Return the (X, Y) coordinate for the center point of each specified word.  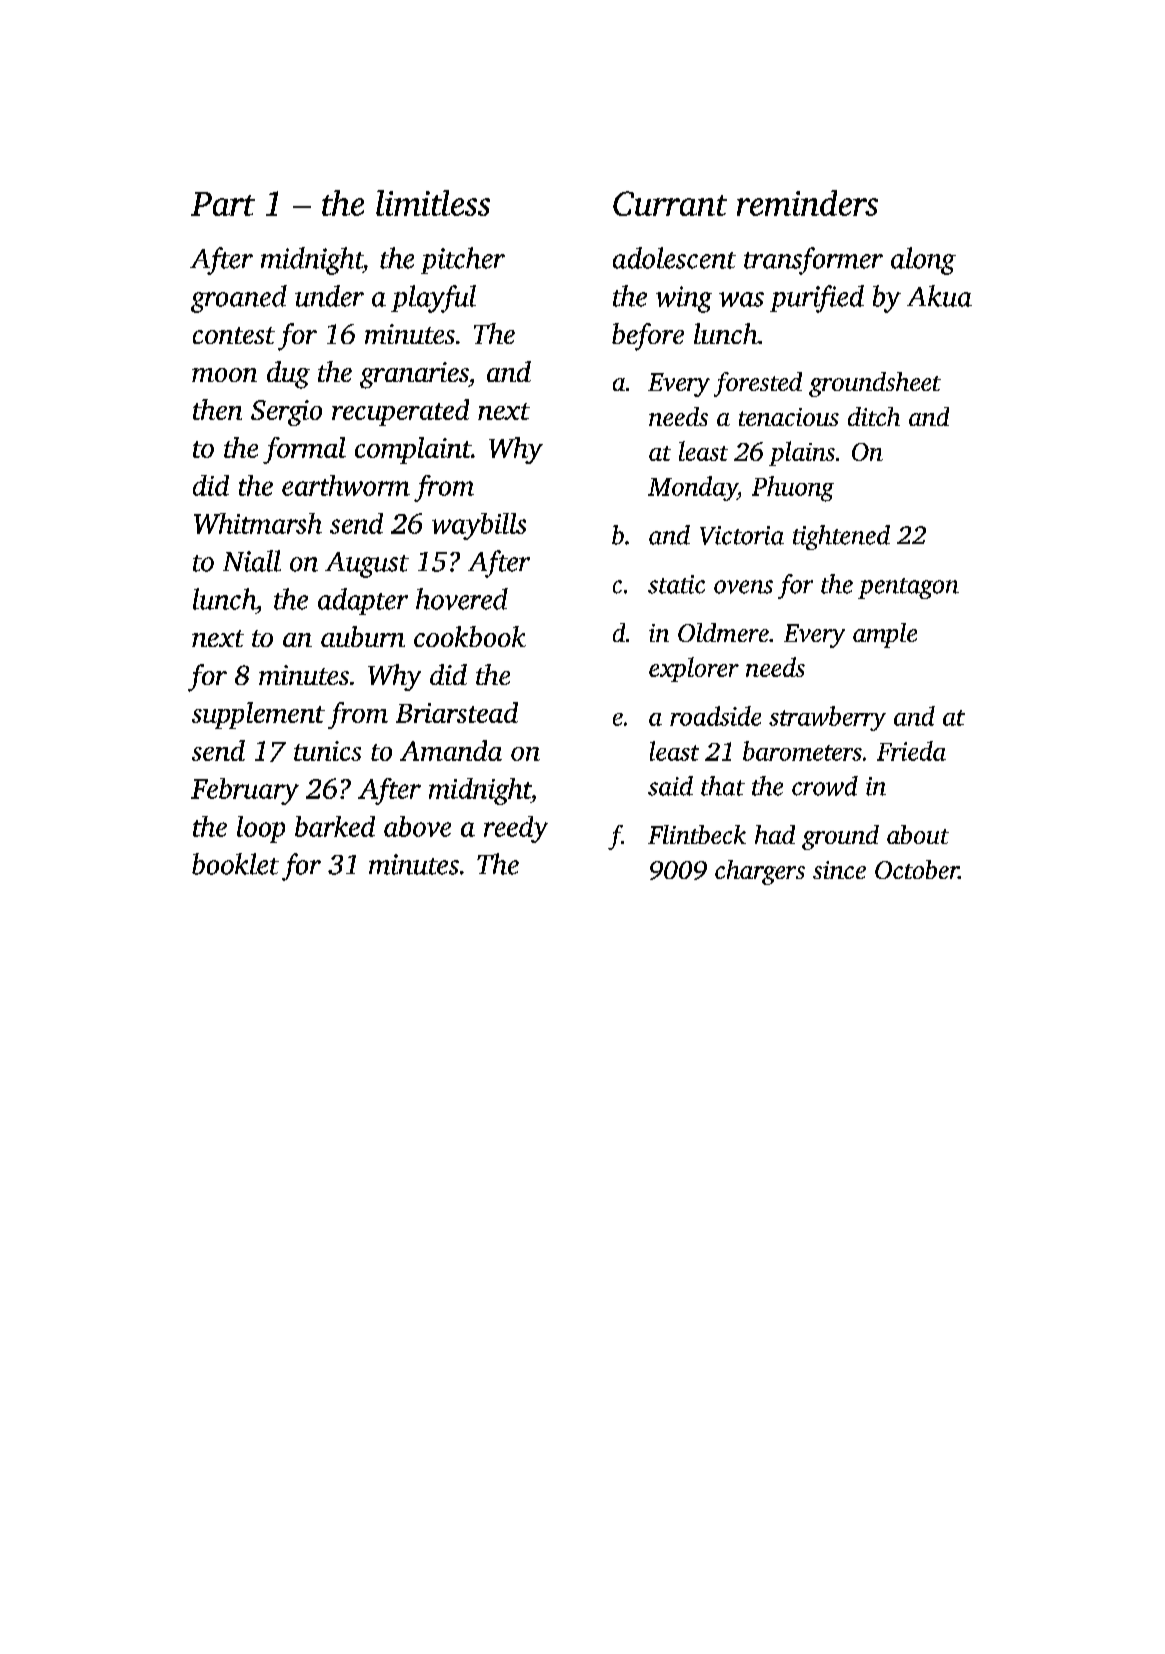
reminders (807, 203)
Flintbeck (697, 834)
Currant (670, 203)
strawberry (827, 718)
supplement (258, 715)
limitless (433, 203)
